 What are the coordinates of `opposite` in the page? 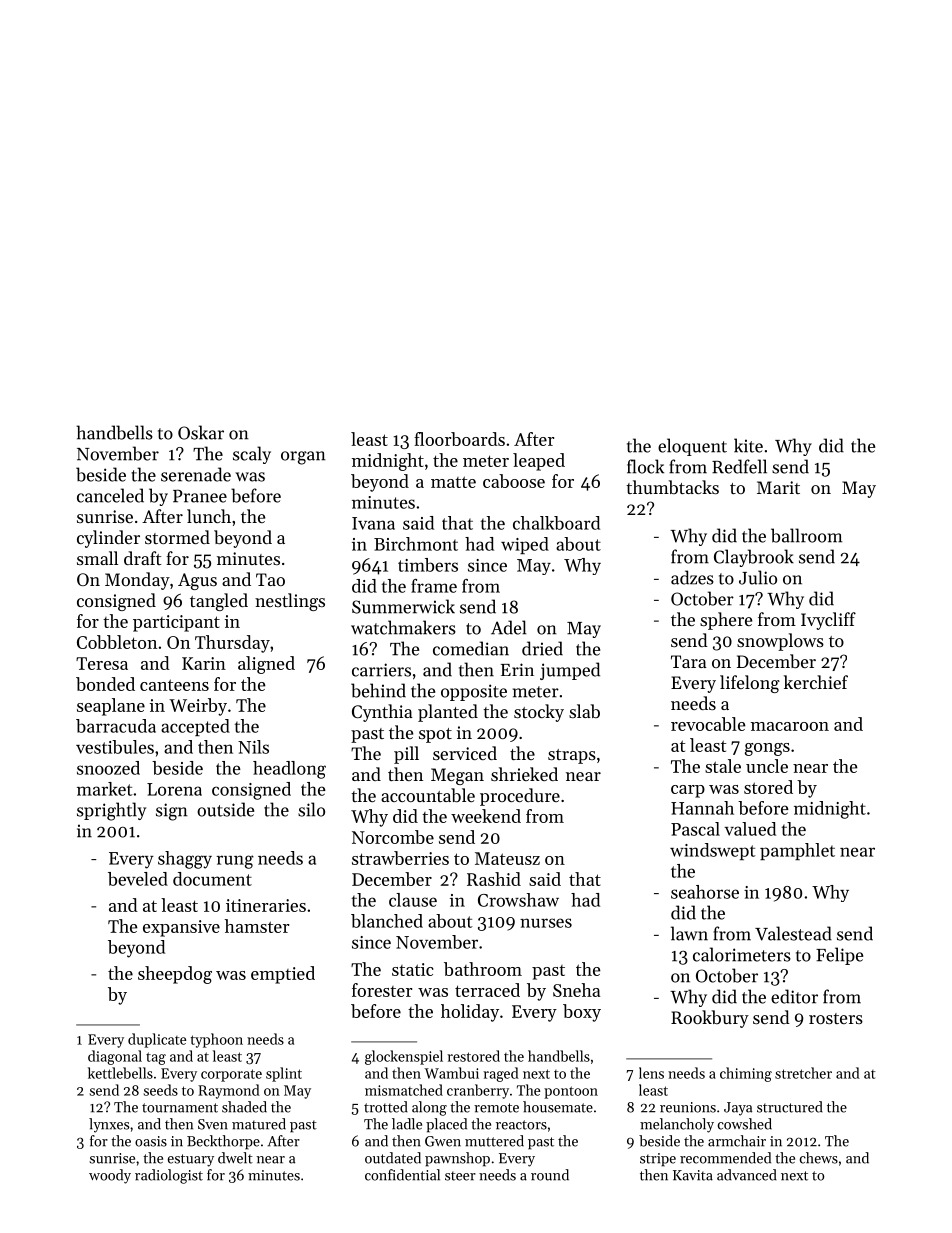 It's located at (474, 692).
